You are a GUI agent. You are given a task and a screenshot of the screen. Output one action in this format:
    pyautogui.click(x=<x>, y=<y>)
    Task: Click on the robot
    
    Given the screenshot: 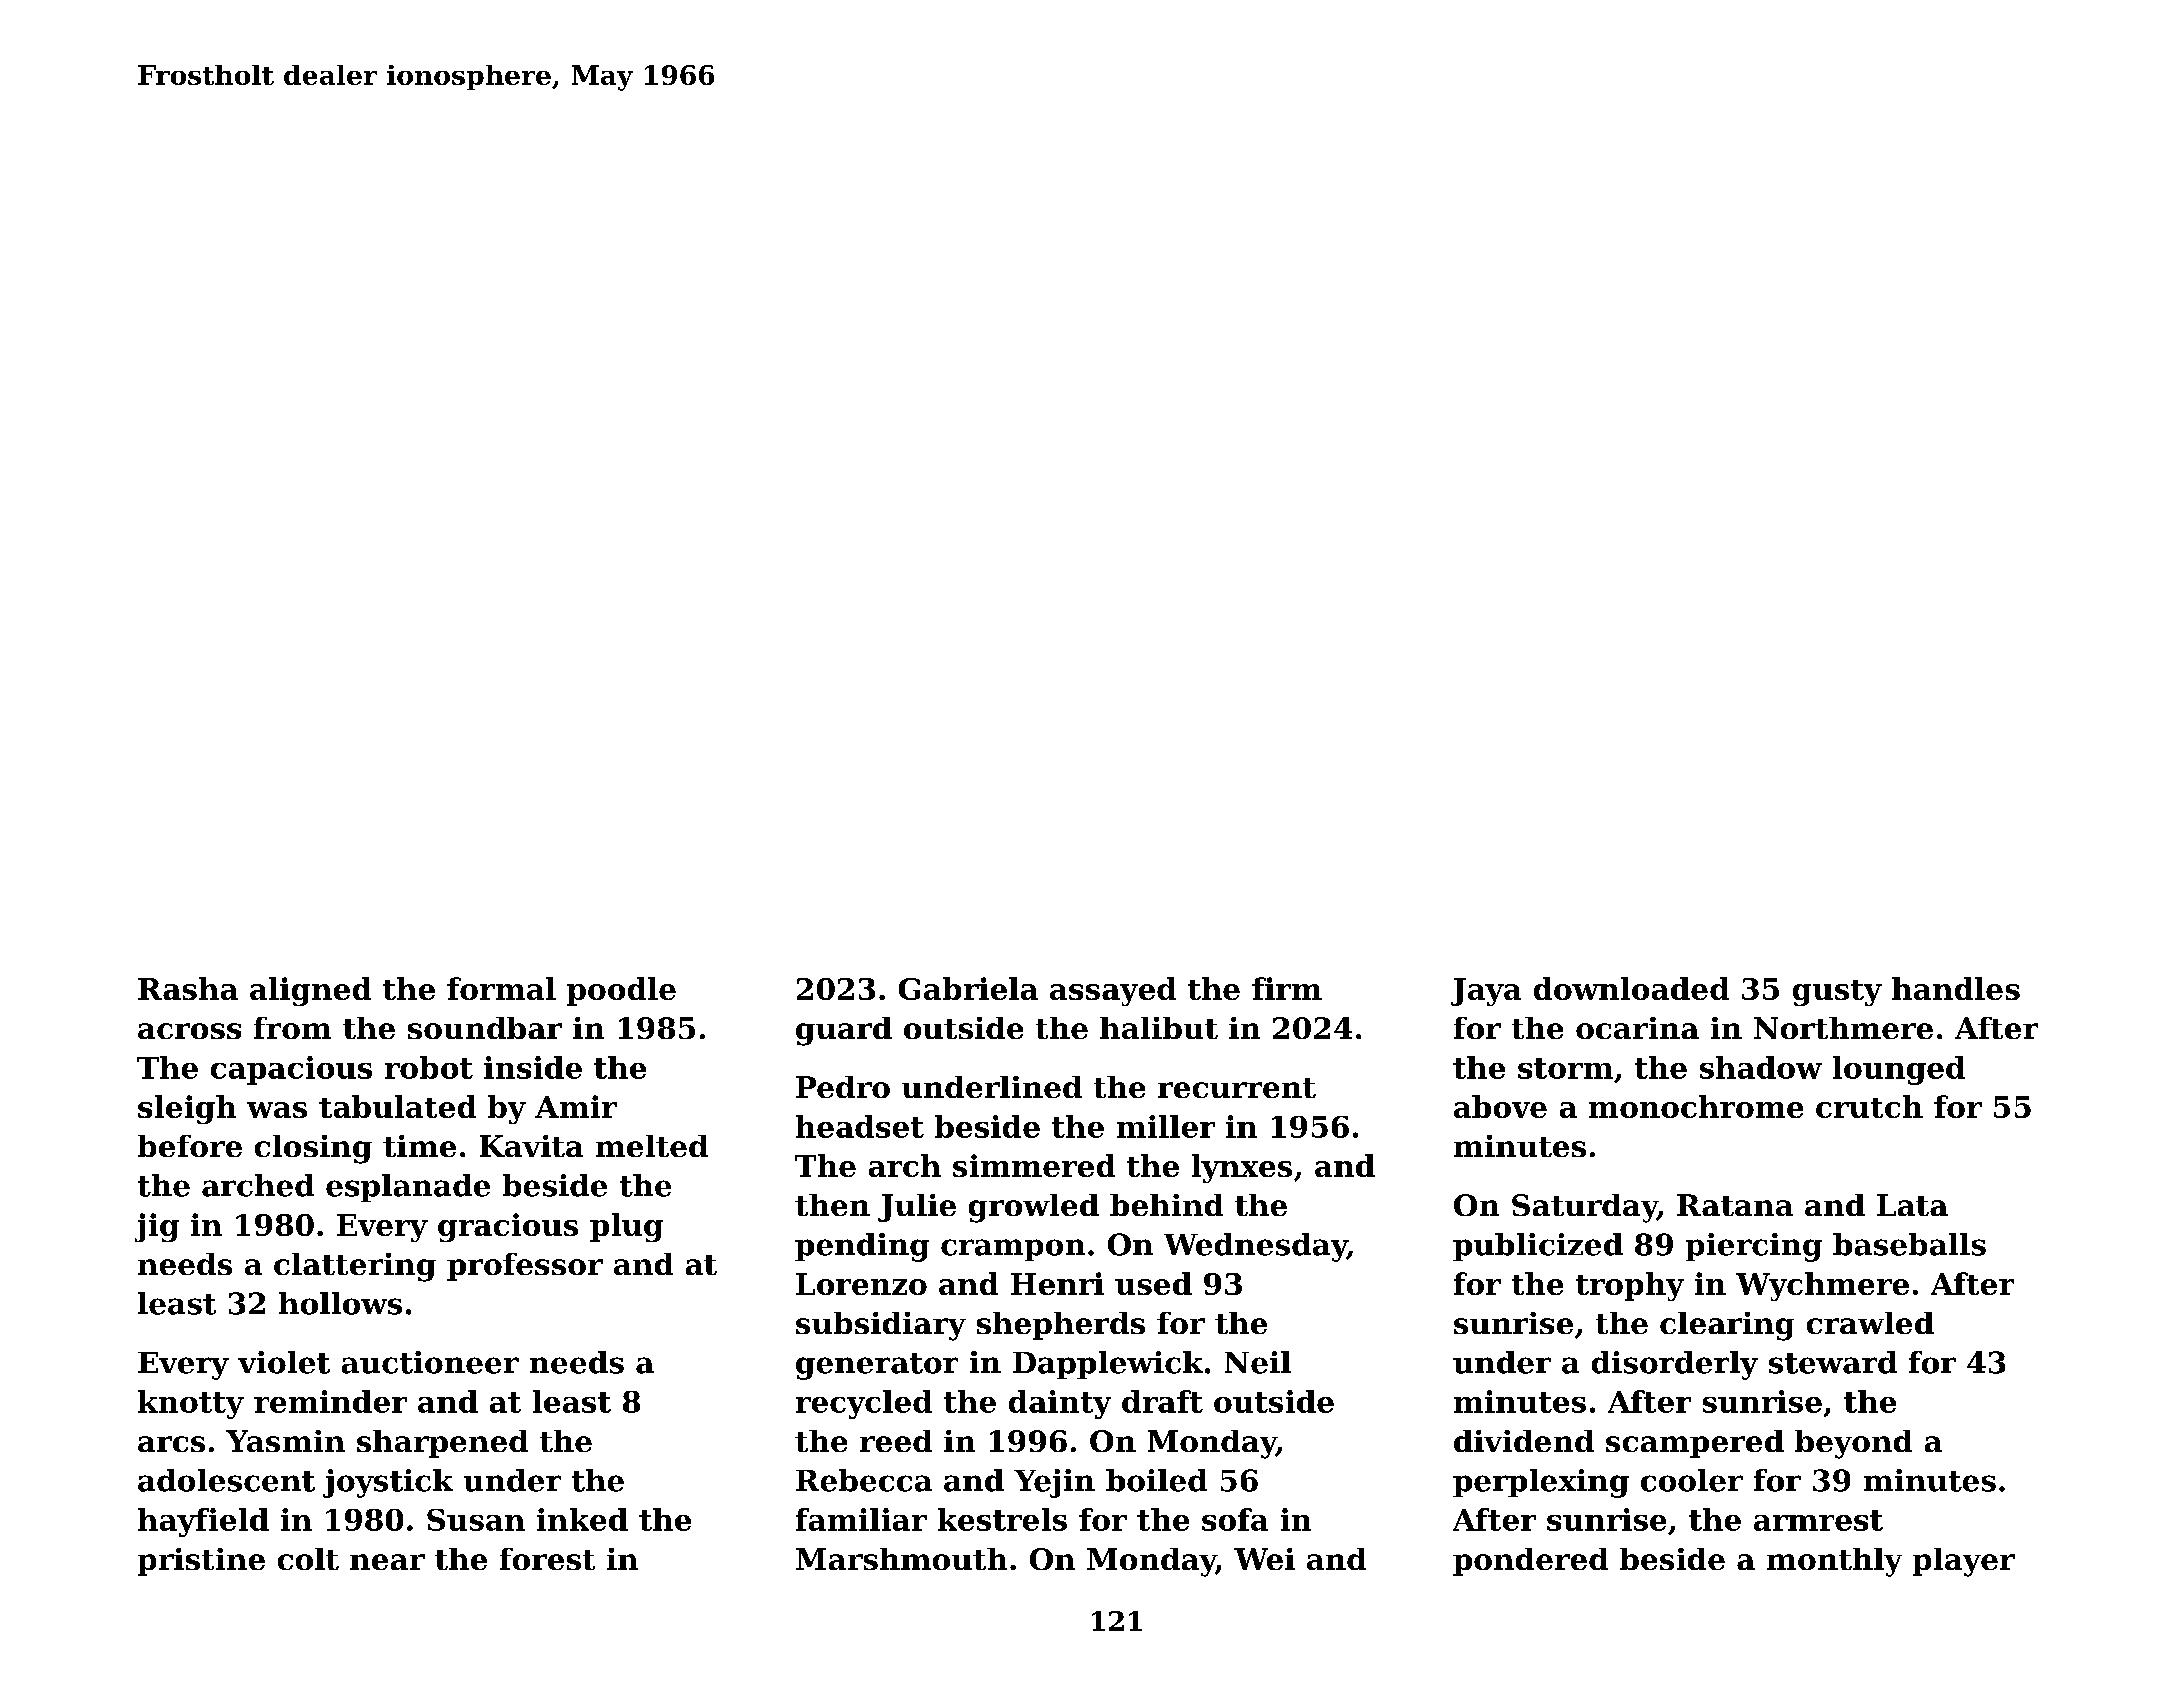 What is the action you would take?
    pyautogui.click(x=429, y=1067)
